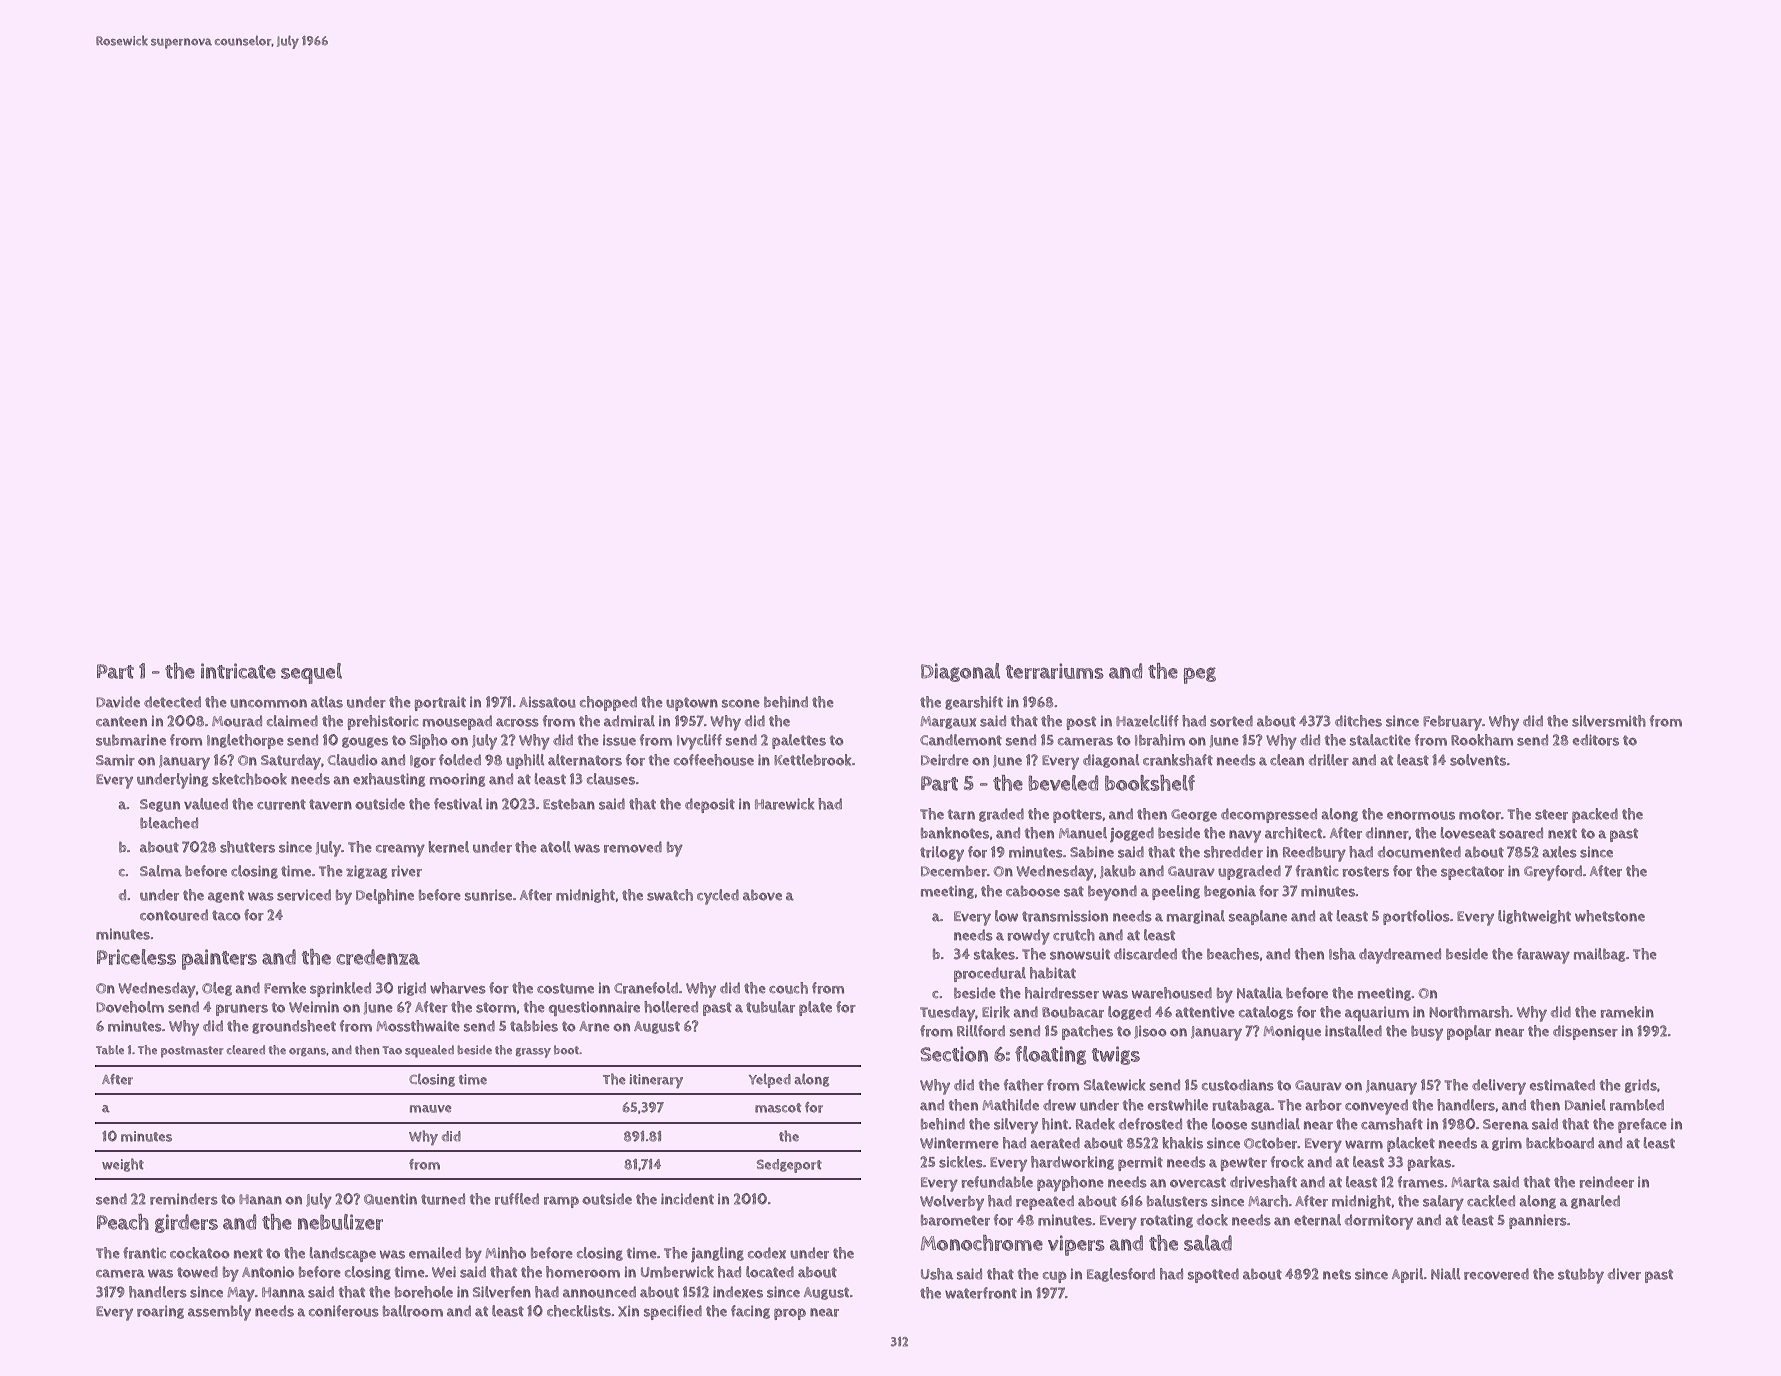  Describe the element at coordinates (413, 1311) in the image. I see `ballroom` at that location.
